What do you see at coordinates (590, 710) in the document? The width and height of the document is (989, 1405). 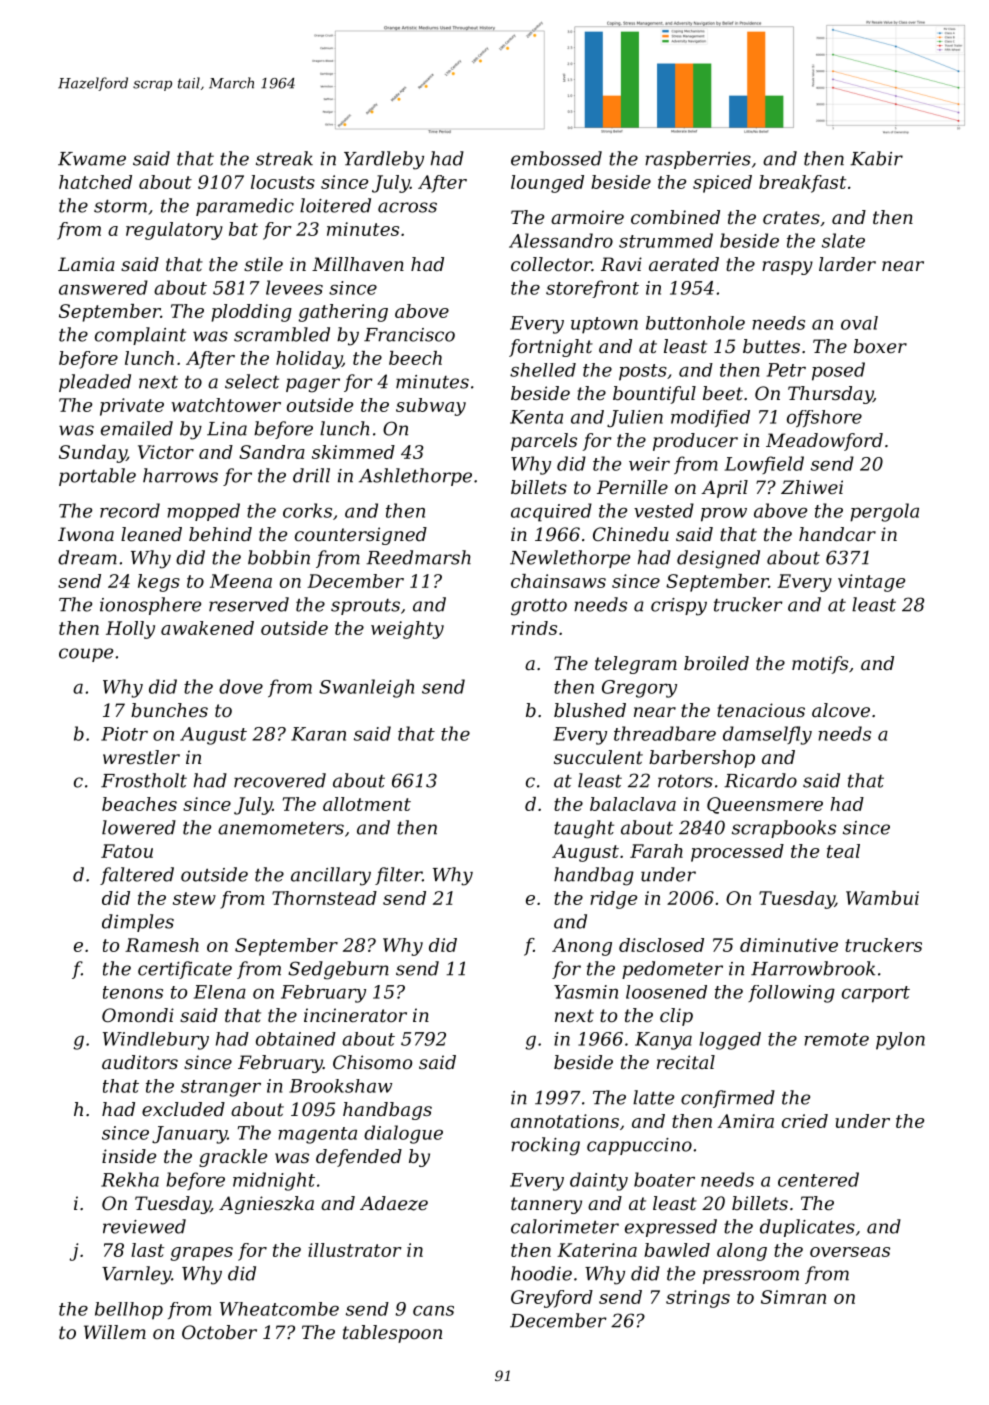 I see `blushed` at bounding box center [590, 710].
